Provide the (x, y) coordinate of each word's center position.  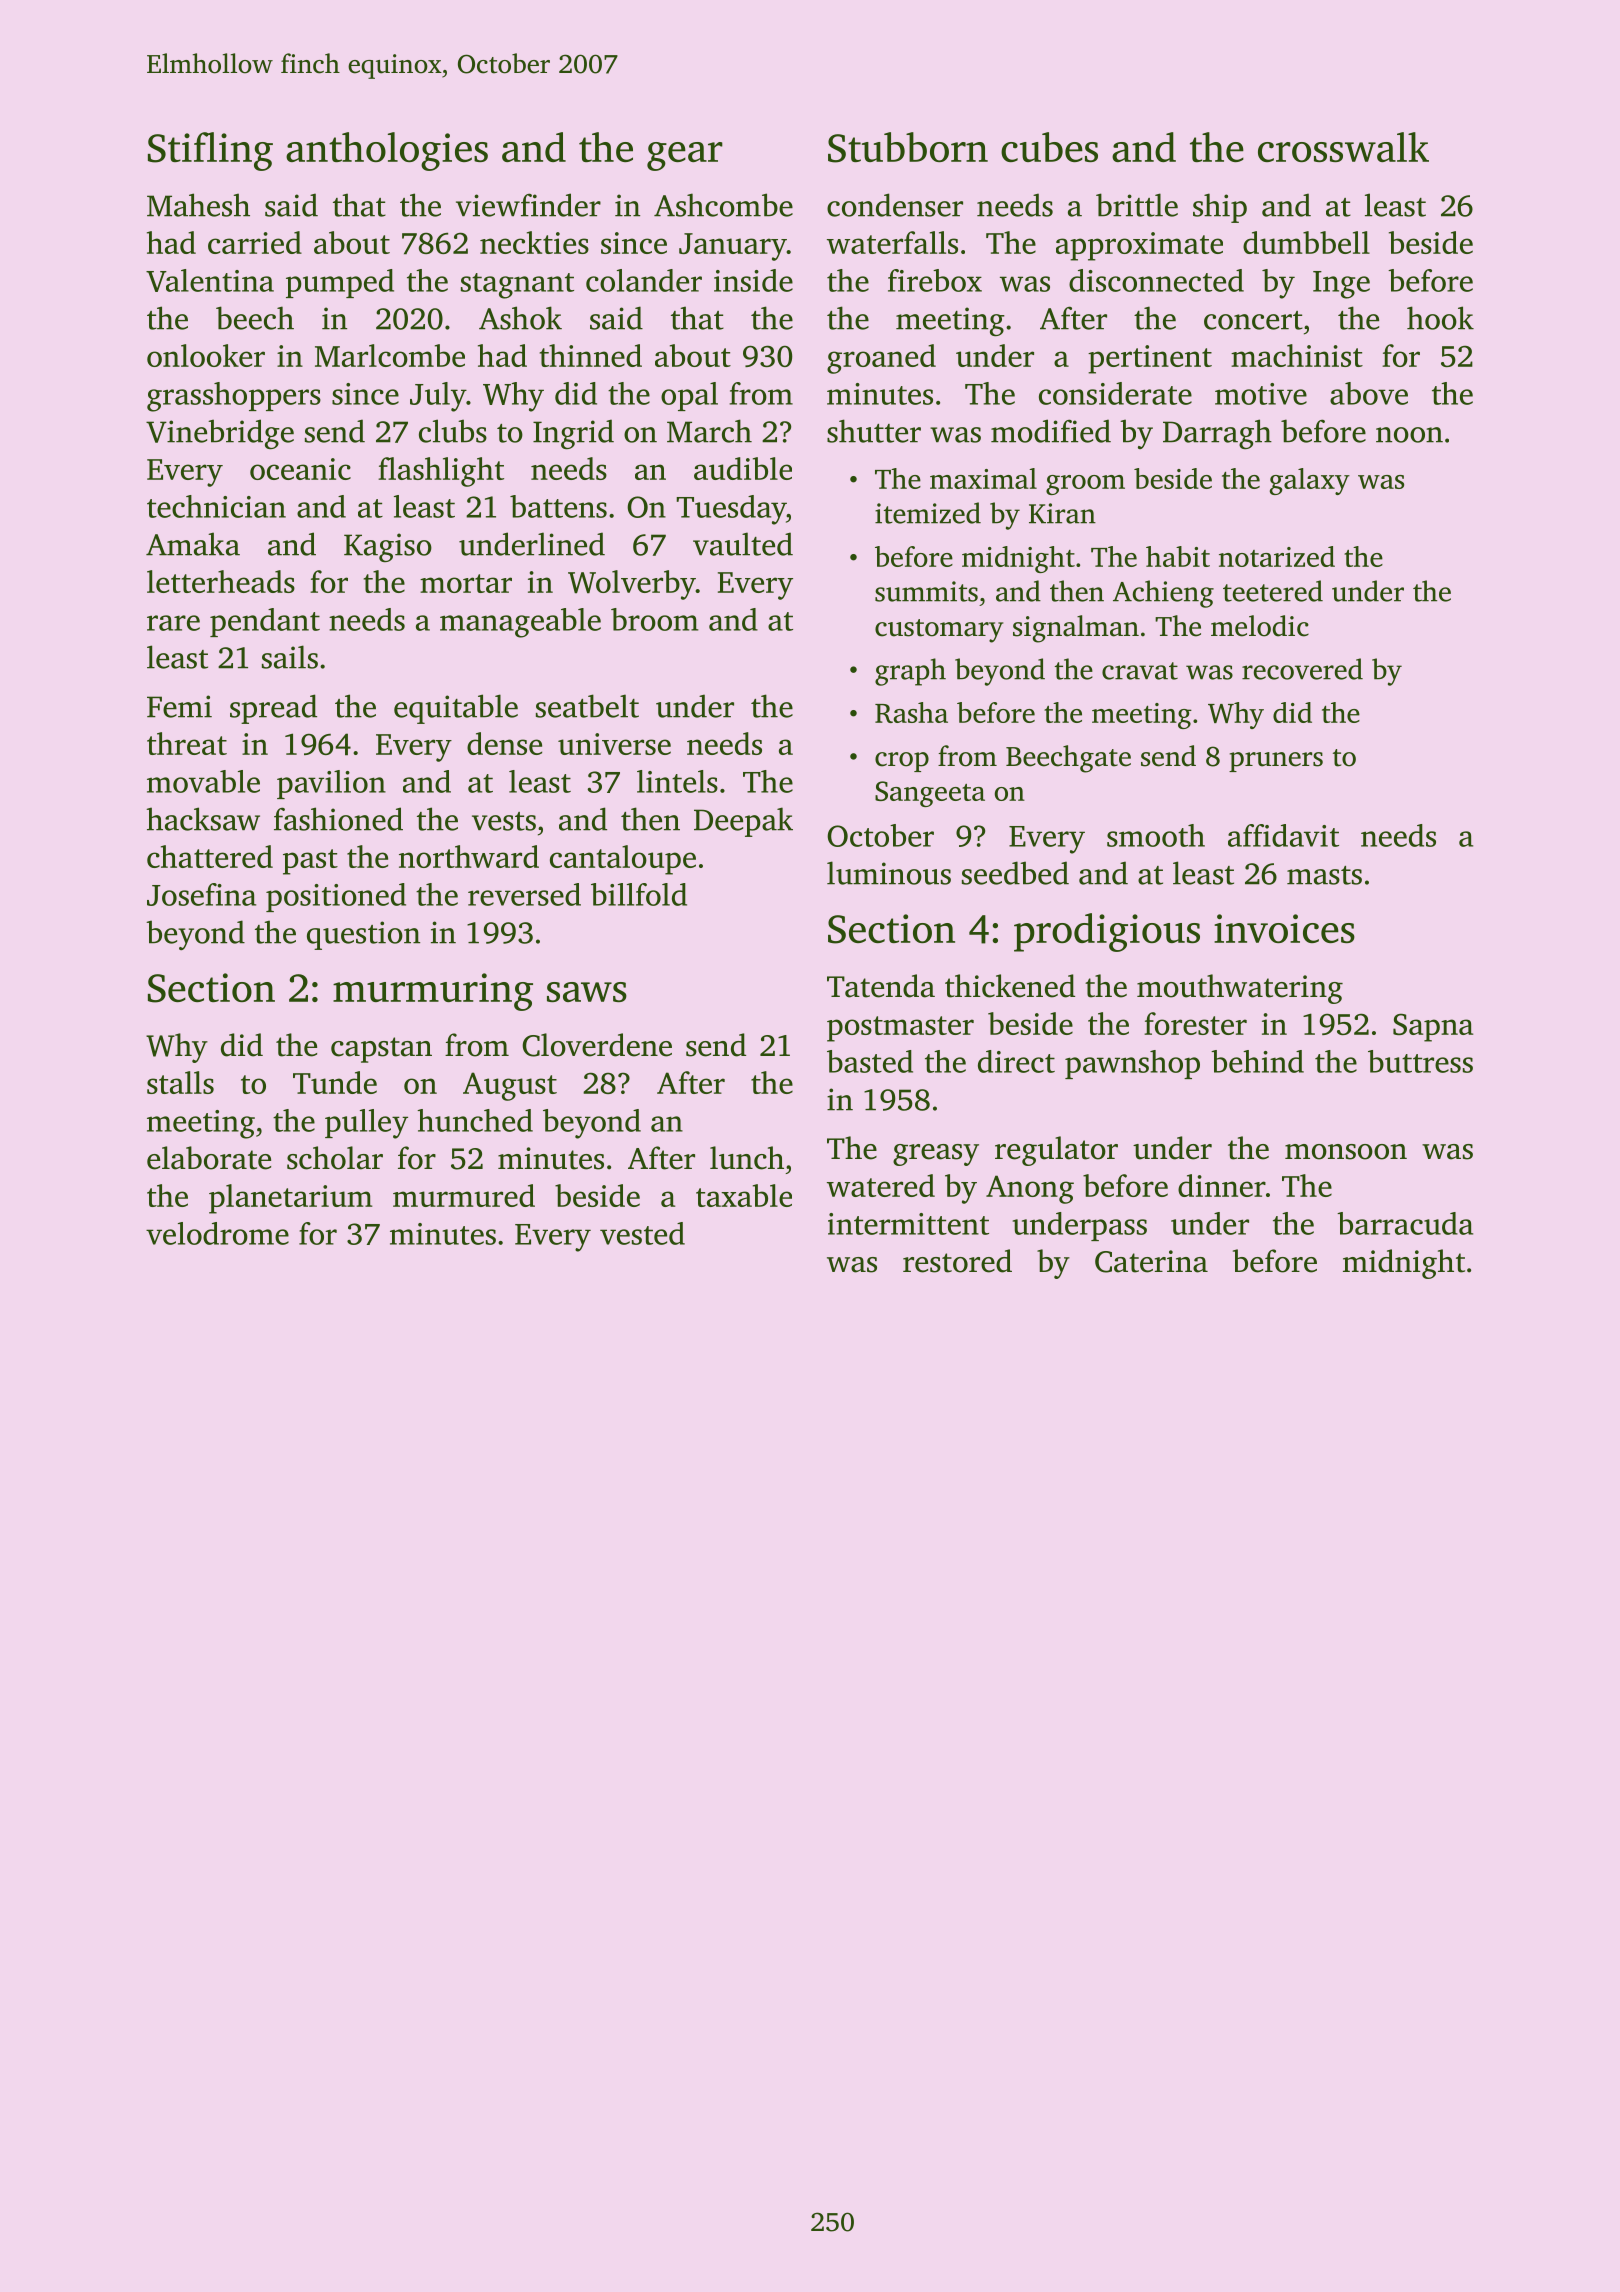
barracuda (1405, 1223)
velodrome (217, 1233)
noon (1409, 435)
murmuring (433, 992)
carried (255, 242)
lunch (747, 1158)
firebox (935, 280)
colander (644, 280)
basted (870, 1061)
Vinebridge (220, 434)
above (1369, 393)
